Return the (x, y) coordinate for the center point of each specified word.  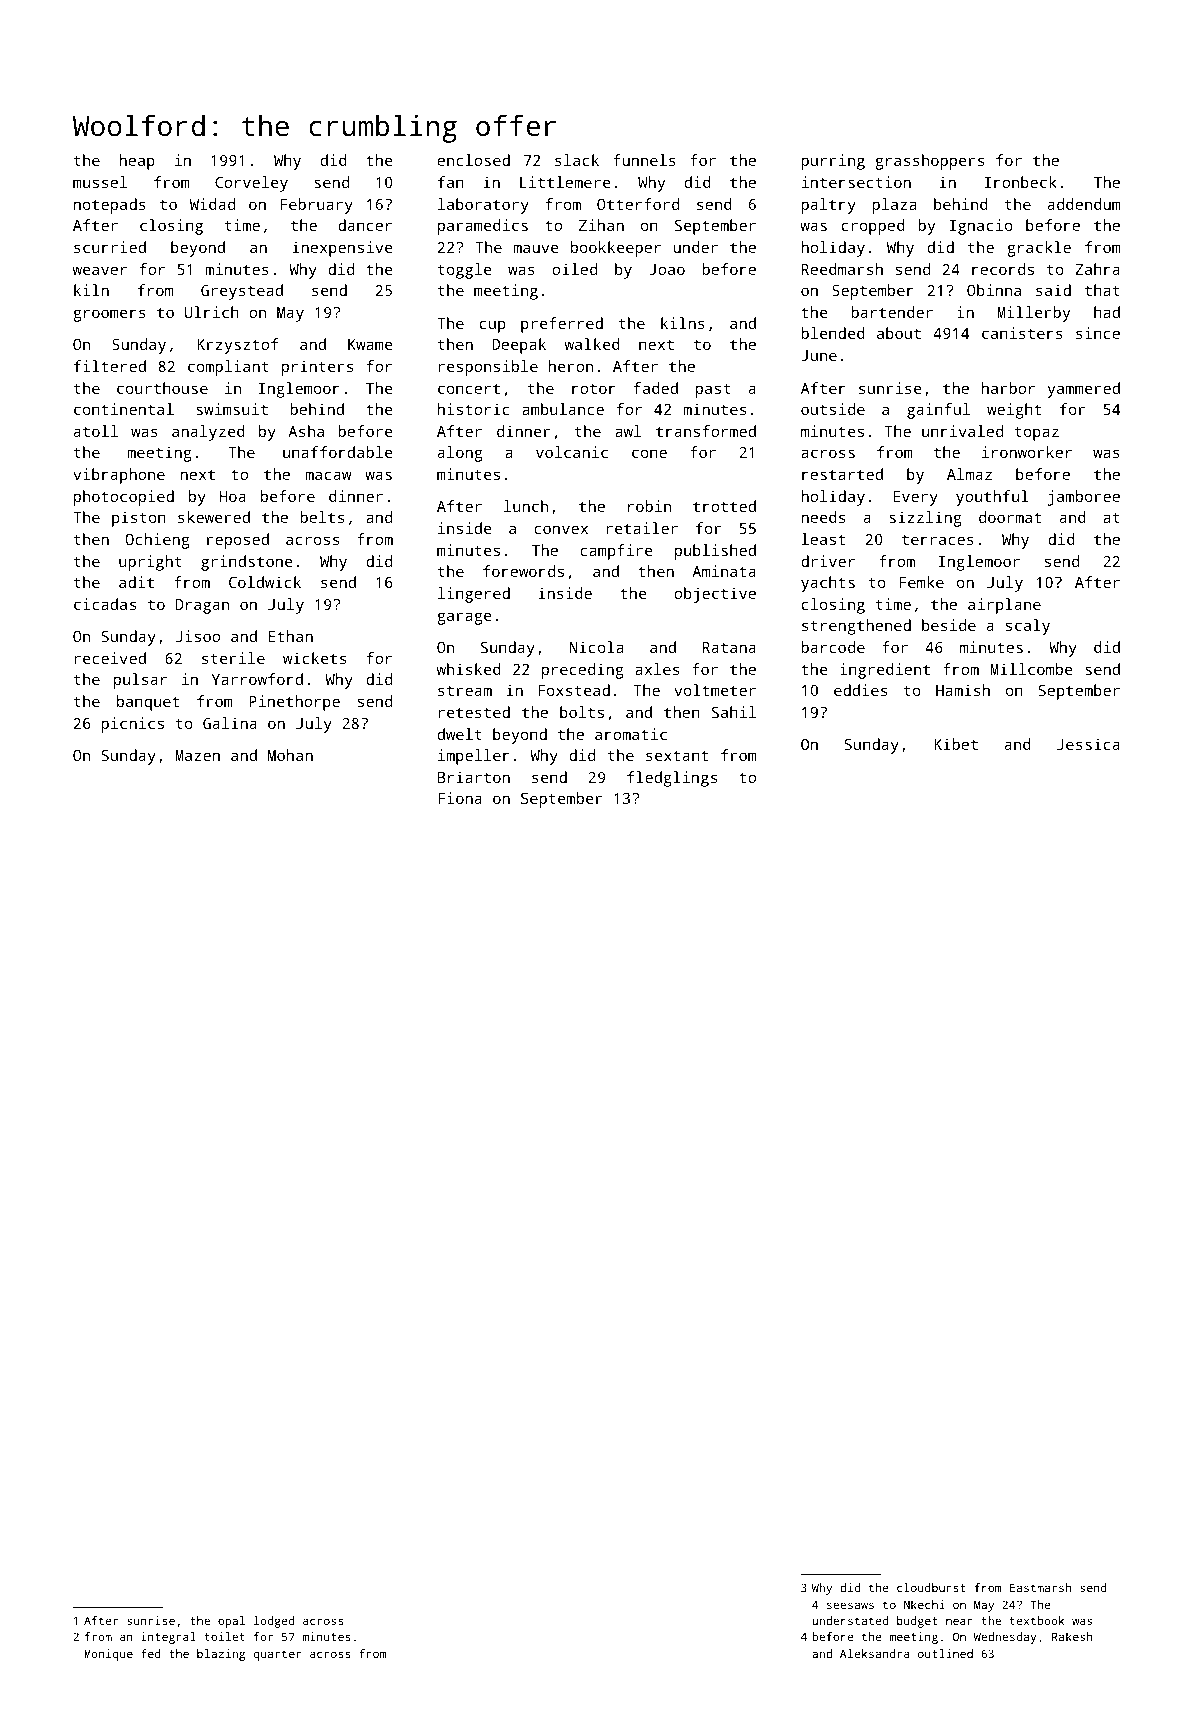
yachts (828, 584)
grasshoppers (929, 162)
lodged (274, 1622)
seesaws (850, 1605)
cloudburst (931, 1587)
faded (655, 388)
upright (150, 563)
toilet (225, 1636)
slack (577, 160)
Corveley (251, 184)
